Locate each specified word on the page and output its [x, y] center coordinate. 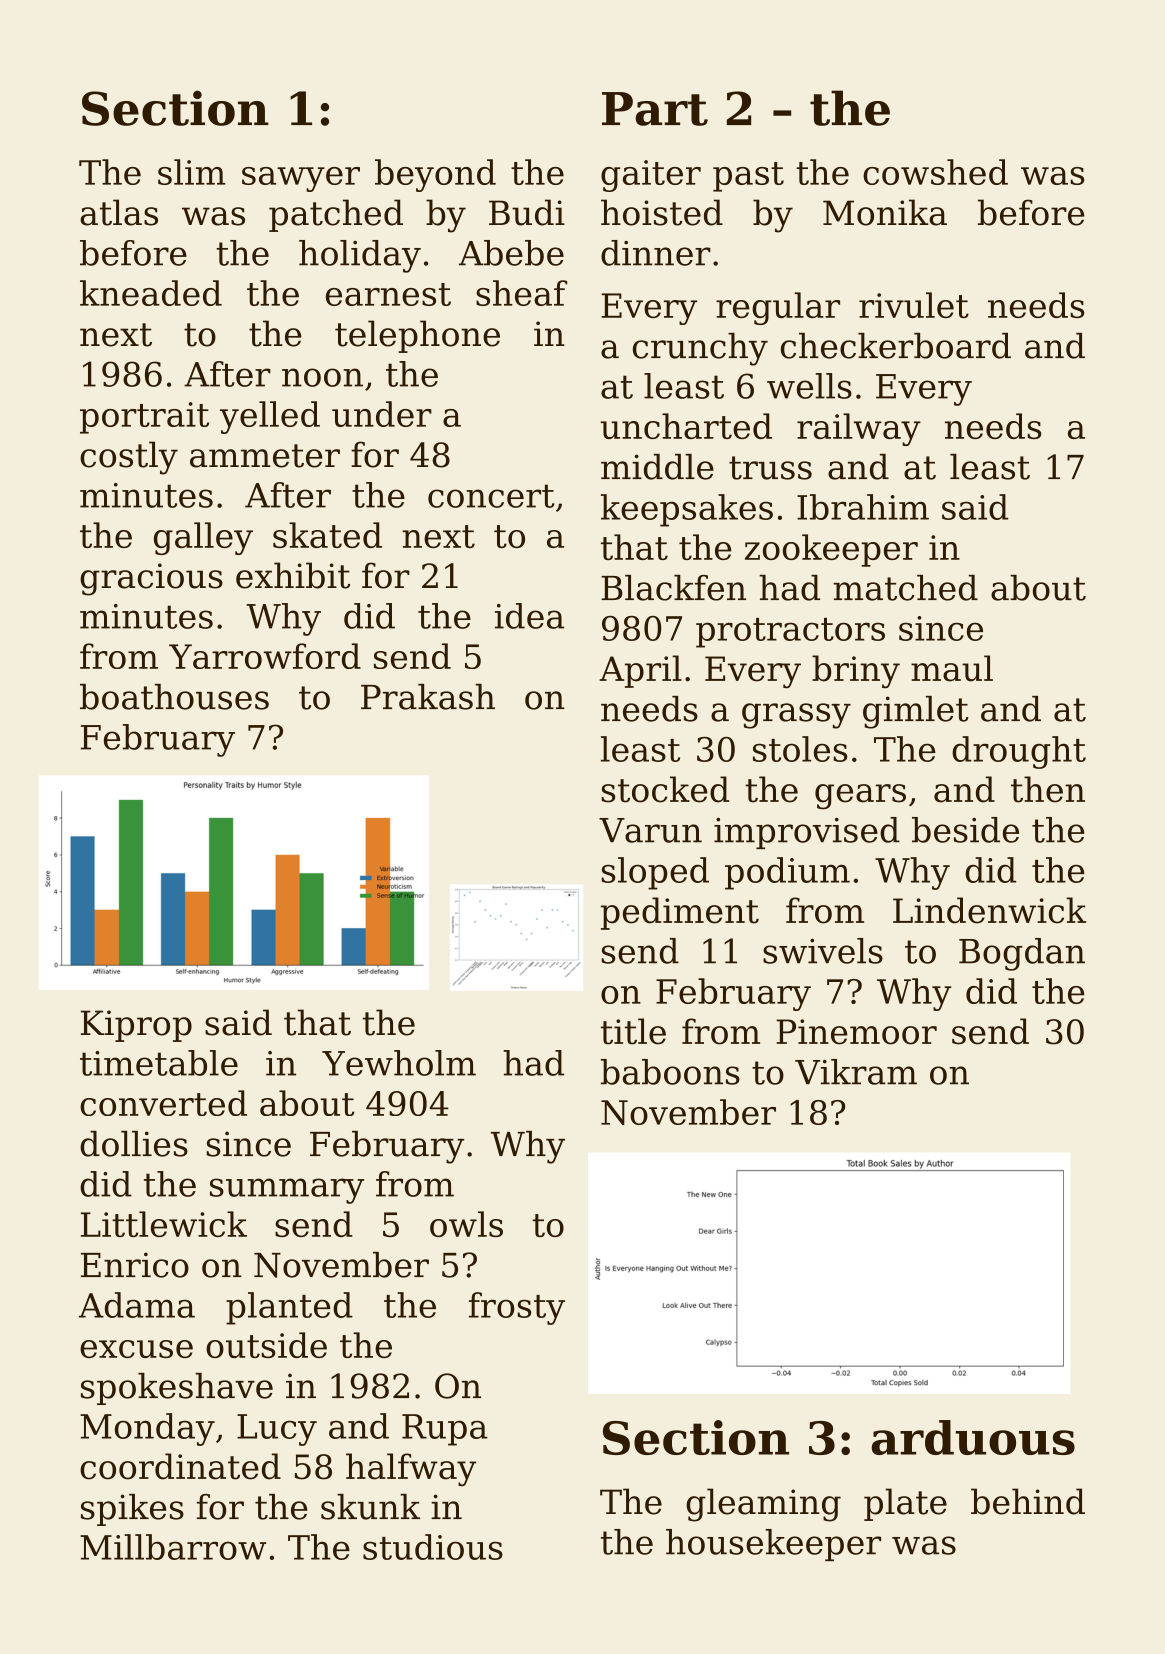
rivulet [914, 305]
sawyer [301, 179]
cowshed [935, 172]
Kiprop [136, 1026]
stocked [665, 789]
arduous [973, 1437]
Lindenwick [989, 910]
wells [809, 386]
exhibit [293, 575]
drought [1019, 752]
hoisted [662, 212]
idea [529, 616]
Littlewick [164, 1224]
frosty [517, 1308]
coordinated [180, 1466]
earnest [388, 294]
